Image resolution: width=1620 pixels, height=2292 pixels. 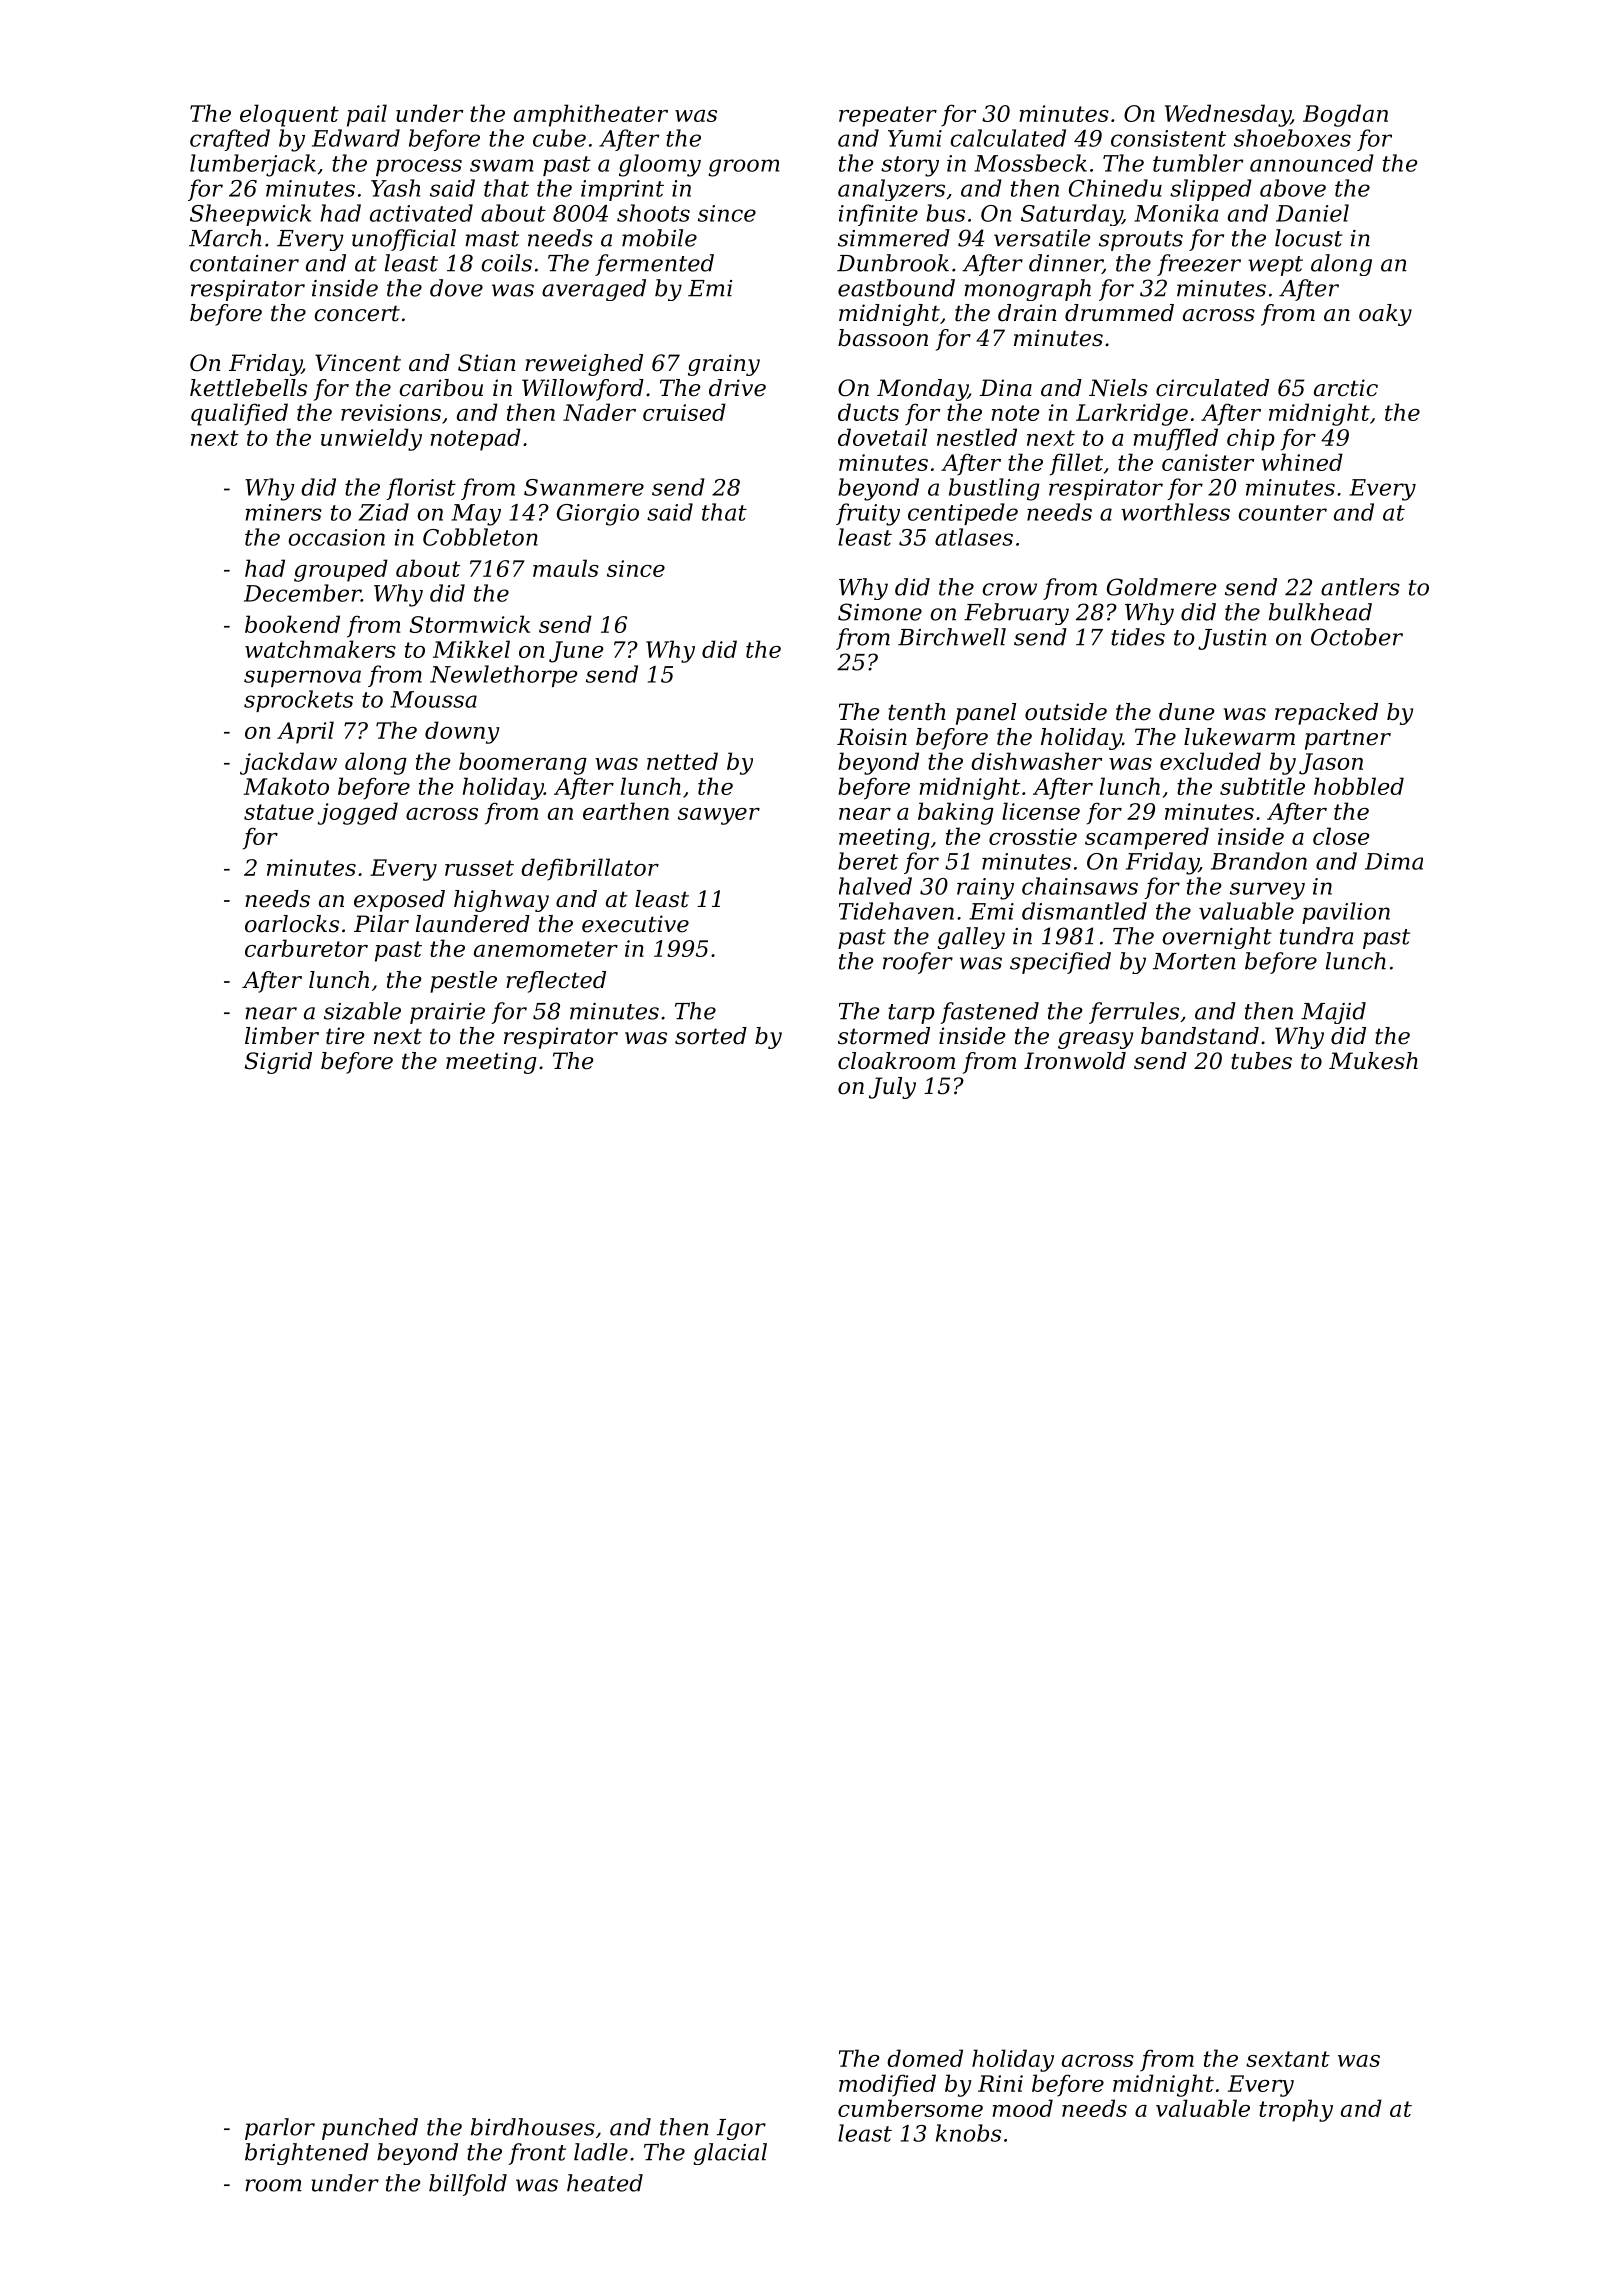 What do you see at coordinates (230, 140) in the document?
I see `crafted` at bounding box center [230, 140].
